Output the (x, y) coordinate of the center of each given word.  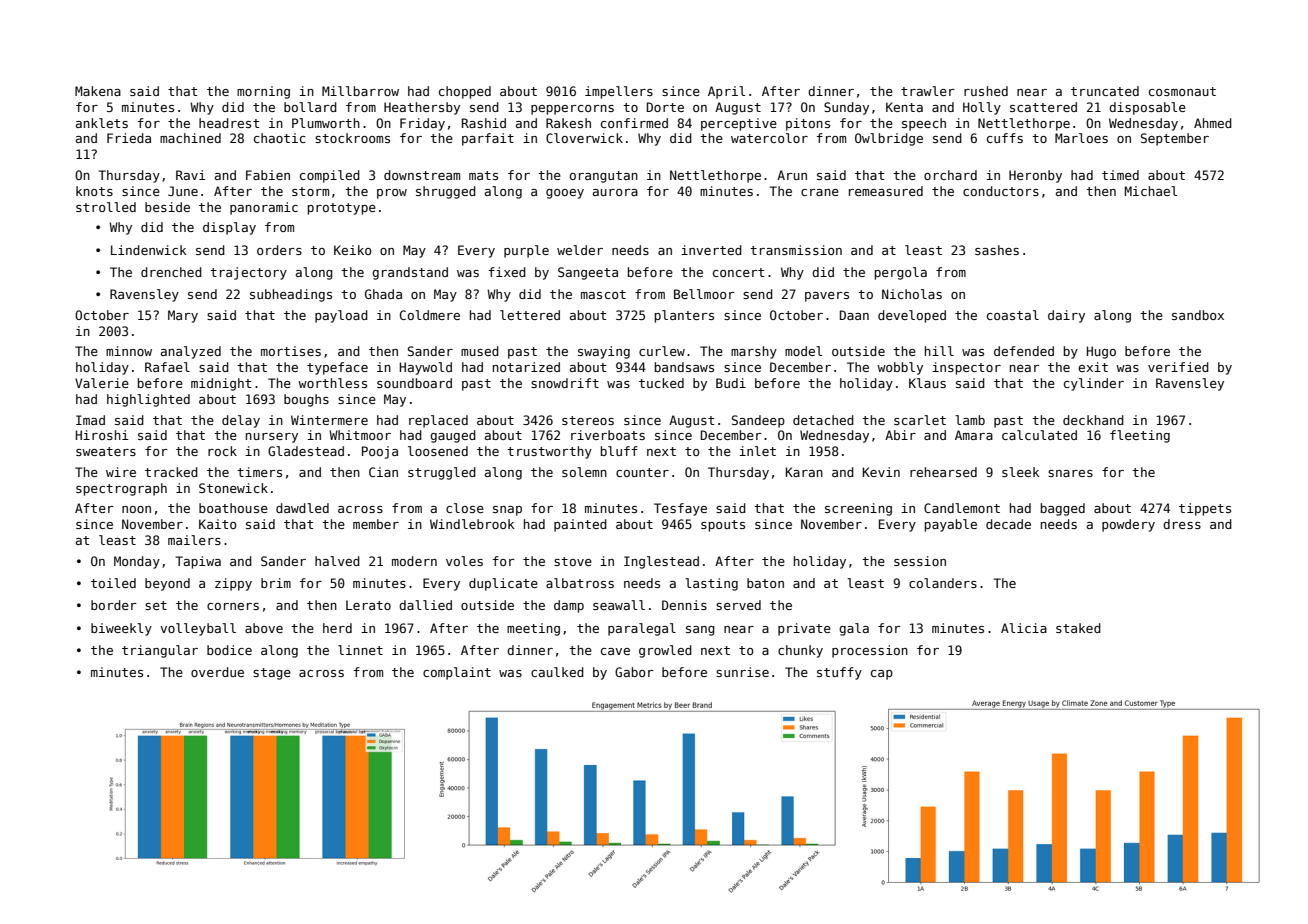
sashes (997, 250)
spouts (723, 526)
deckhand (1093, 420)
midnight (221, 384)
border (114, 605)
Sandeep (758, 421)
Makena (98, 91)
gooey (565, 194)
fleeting (1140, 436)
